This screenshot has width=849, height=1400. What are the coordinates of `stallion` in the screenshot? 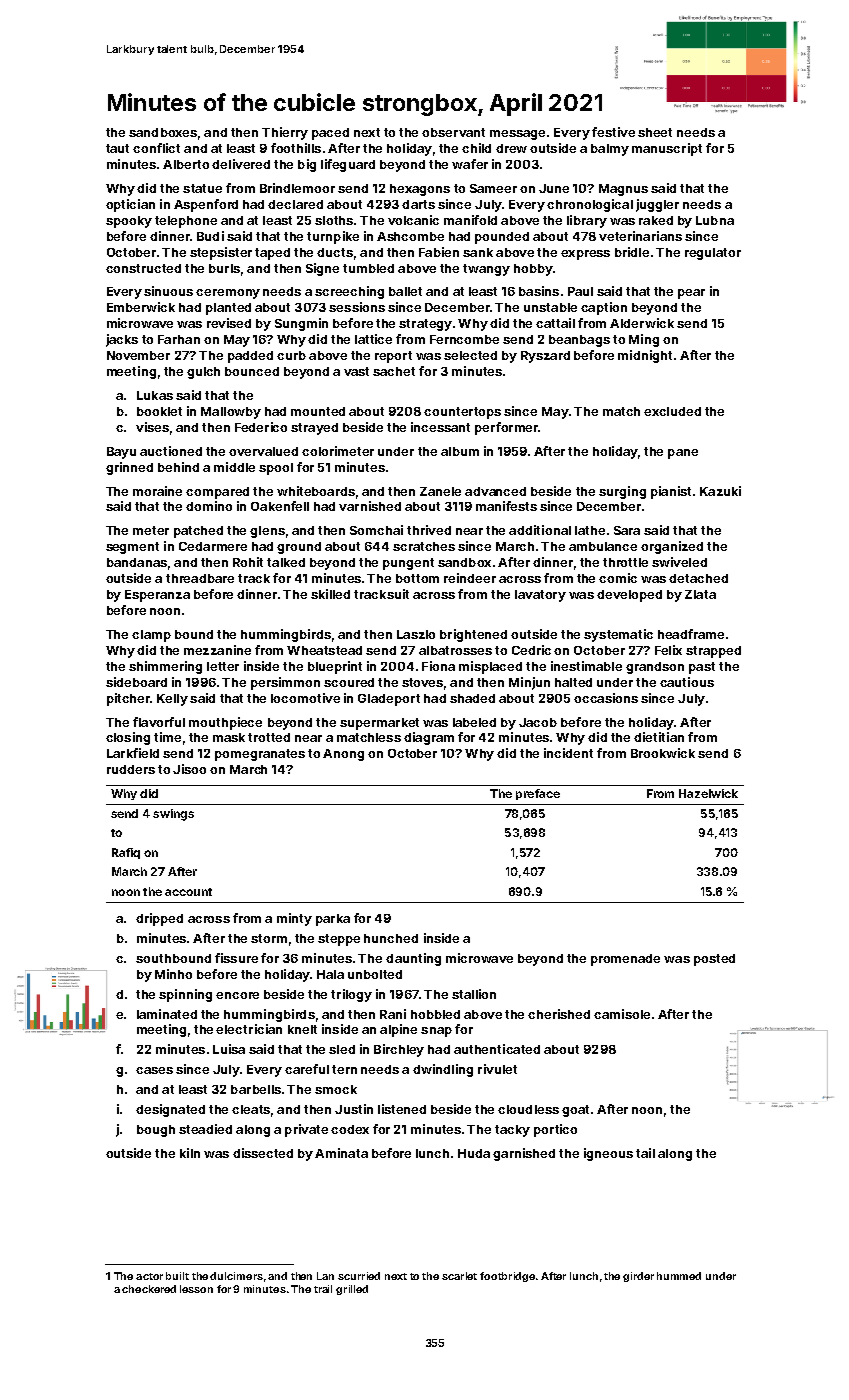 It's located at (474, 994).
